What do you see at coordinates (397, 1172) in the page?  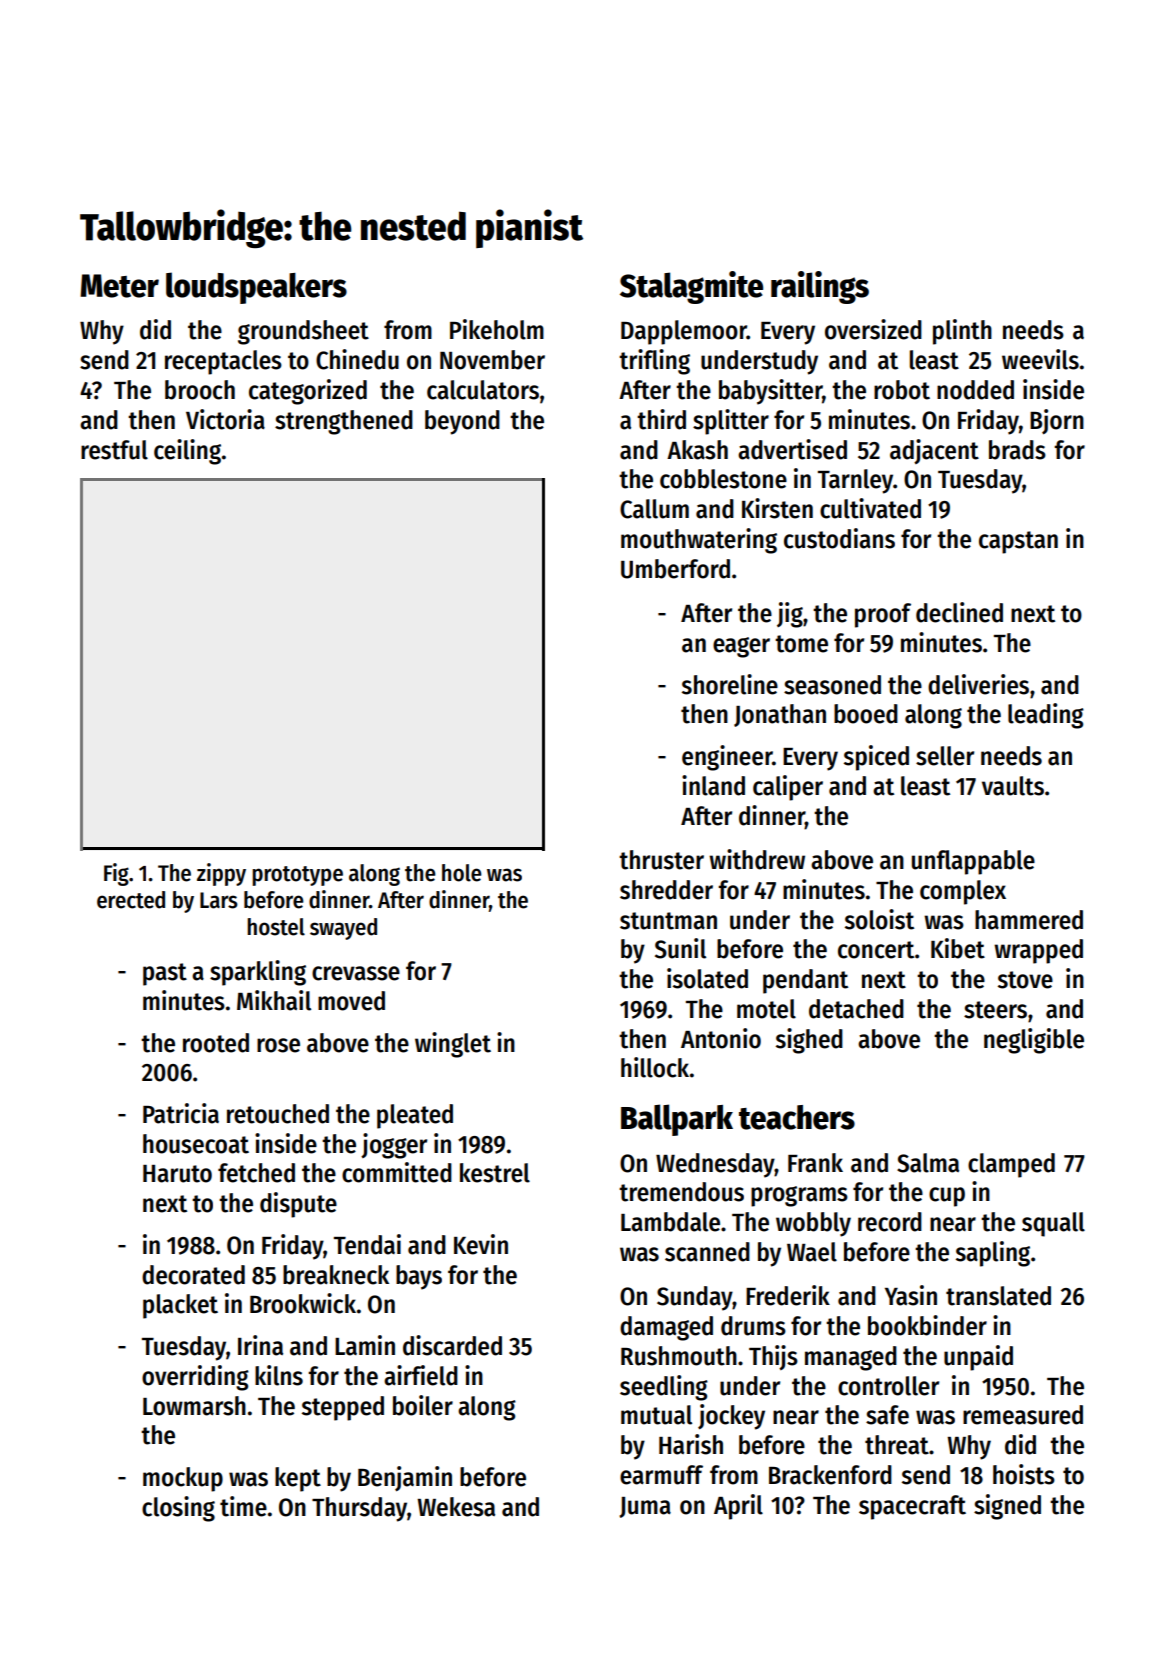 I see `committed` at bounding box center [397, 1172].
